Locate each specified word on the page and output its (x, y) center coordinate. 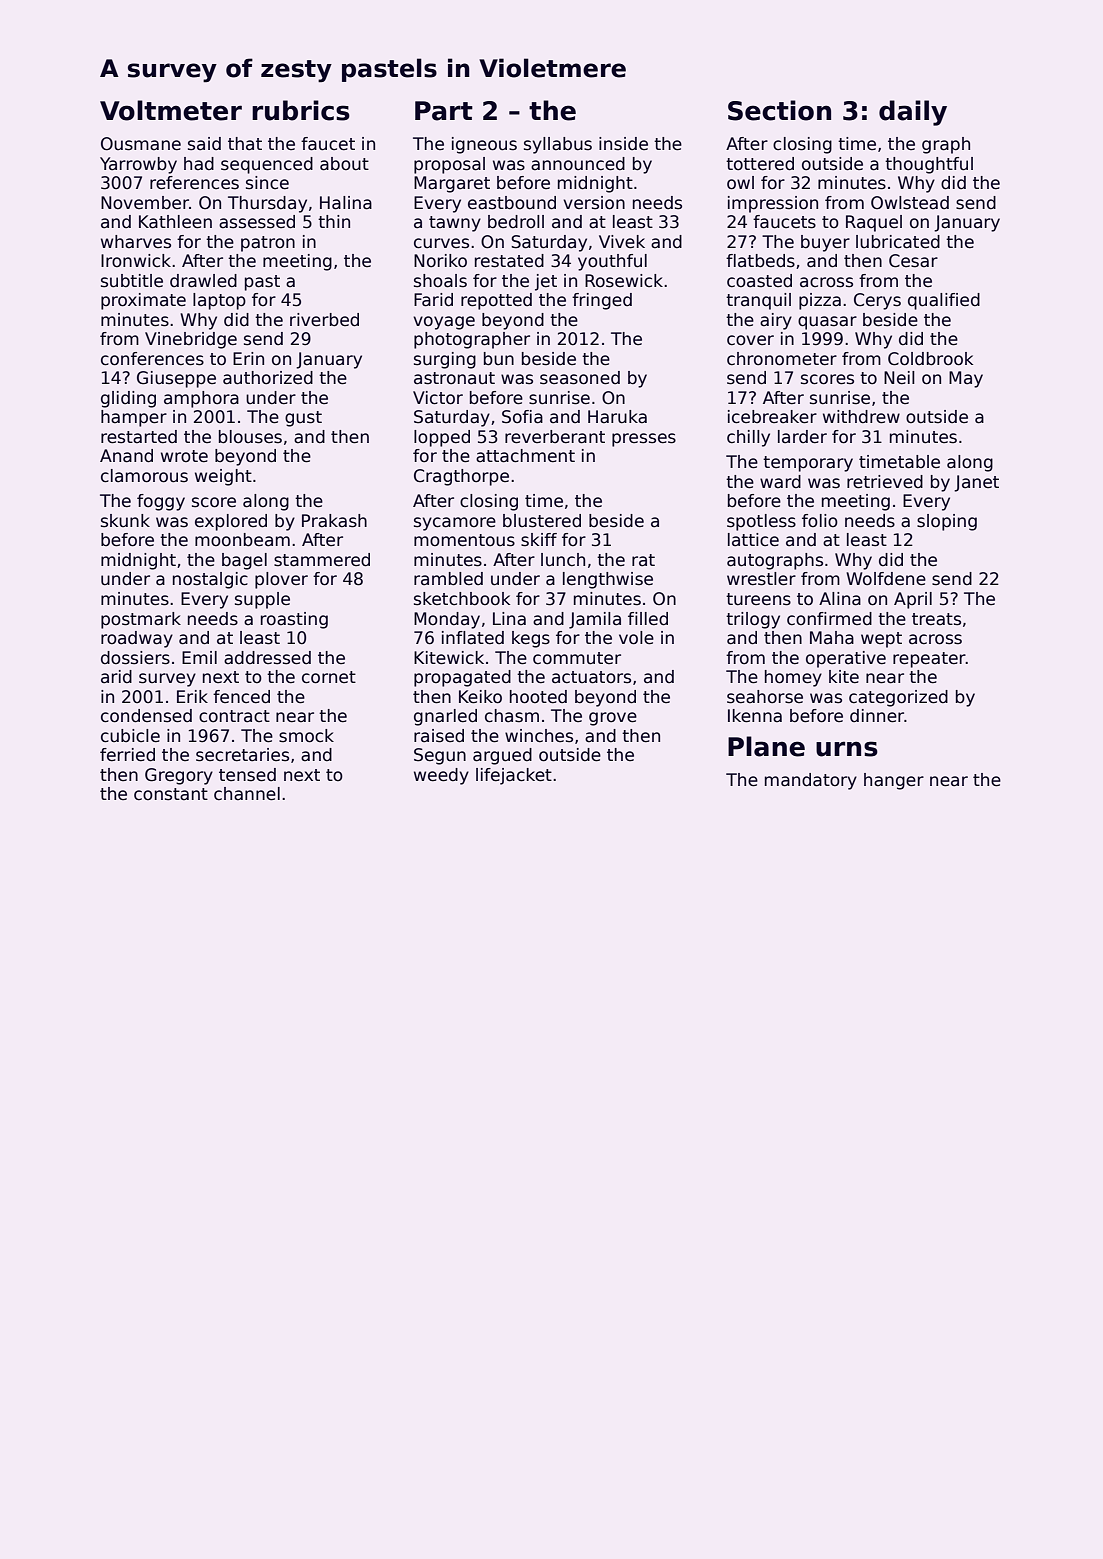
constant (171, 794)
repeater (929, 660)
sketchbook (462, 599)
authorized (268, 378)
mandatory (811, 781)
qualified (944, 301)
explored (231, 522)
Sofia (522, 417)
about (344, 164)
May (966, 379)
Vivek (622, 242)
